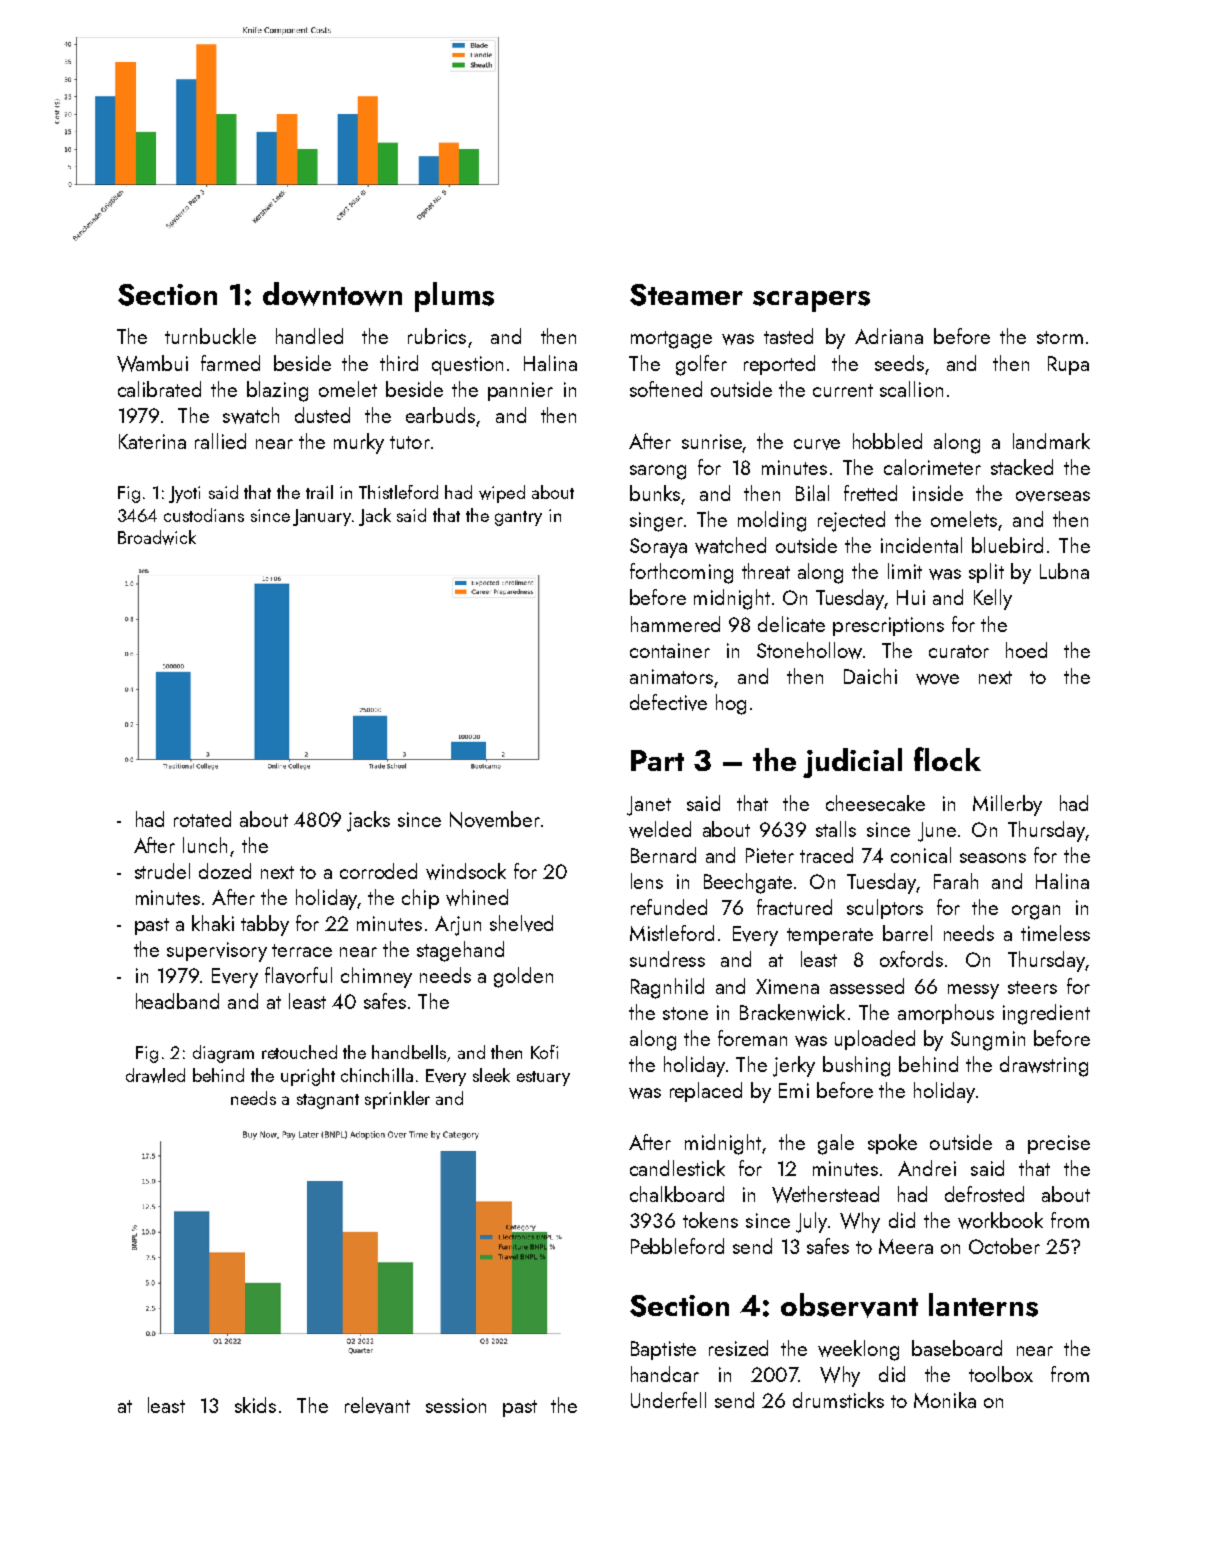 The height and width of the page is (1562, 1207). I want to click on Kofi, so click(544, 1052).
